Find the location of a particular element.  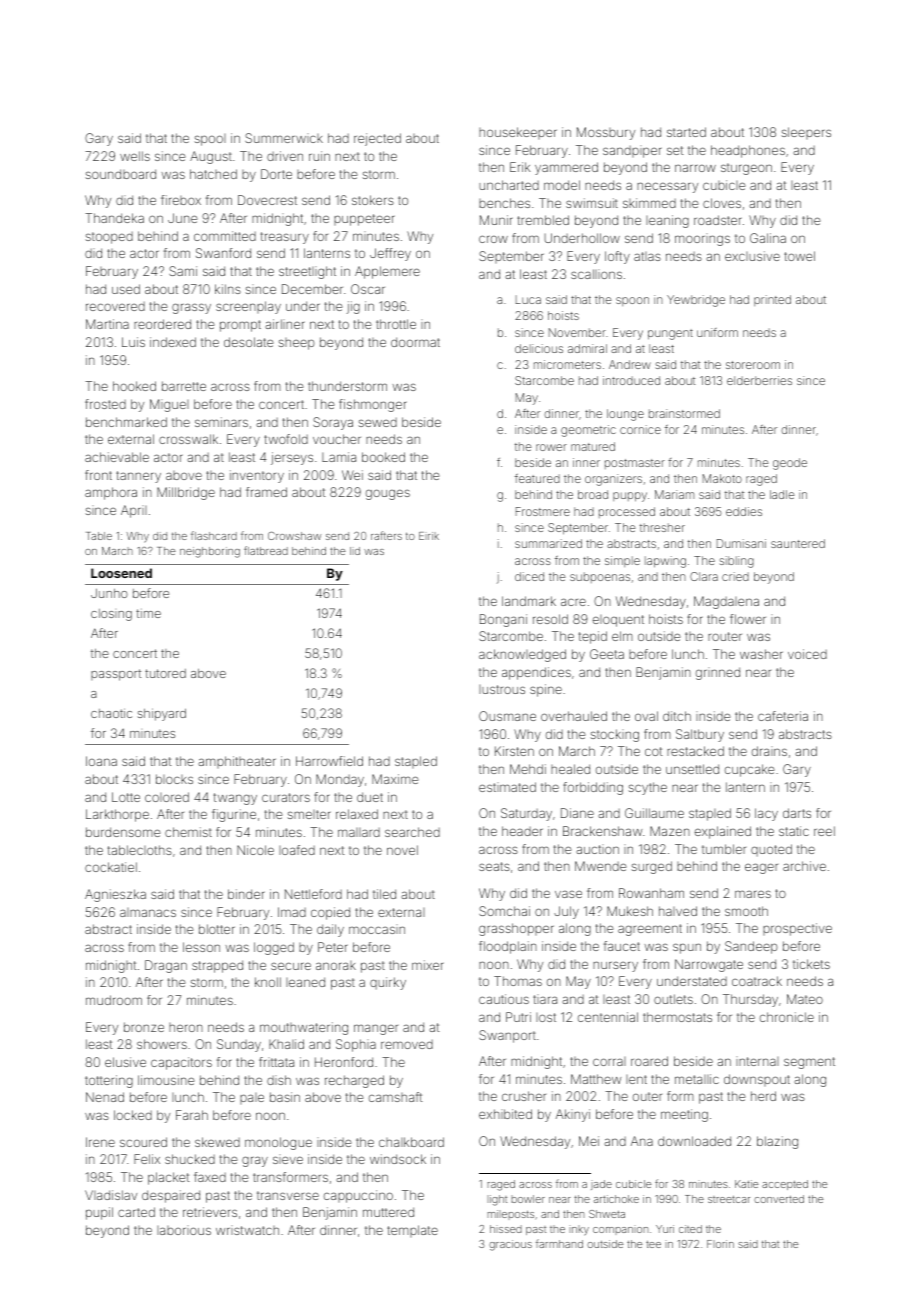

sleepers is located at coordinates (806, 133).
